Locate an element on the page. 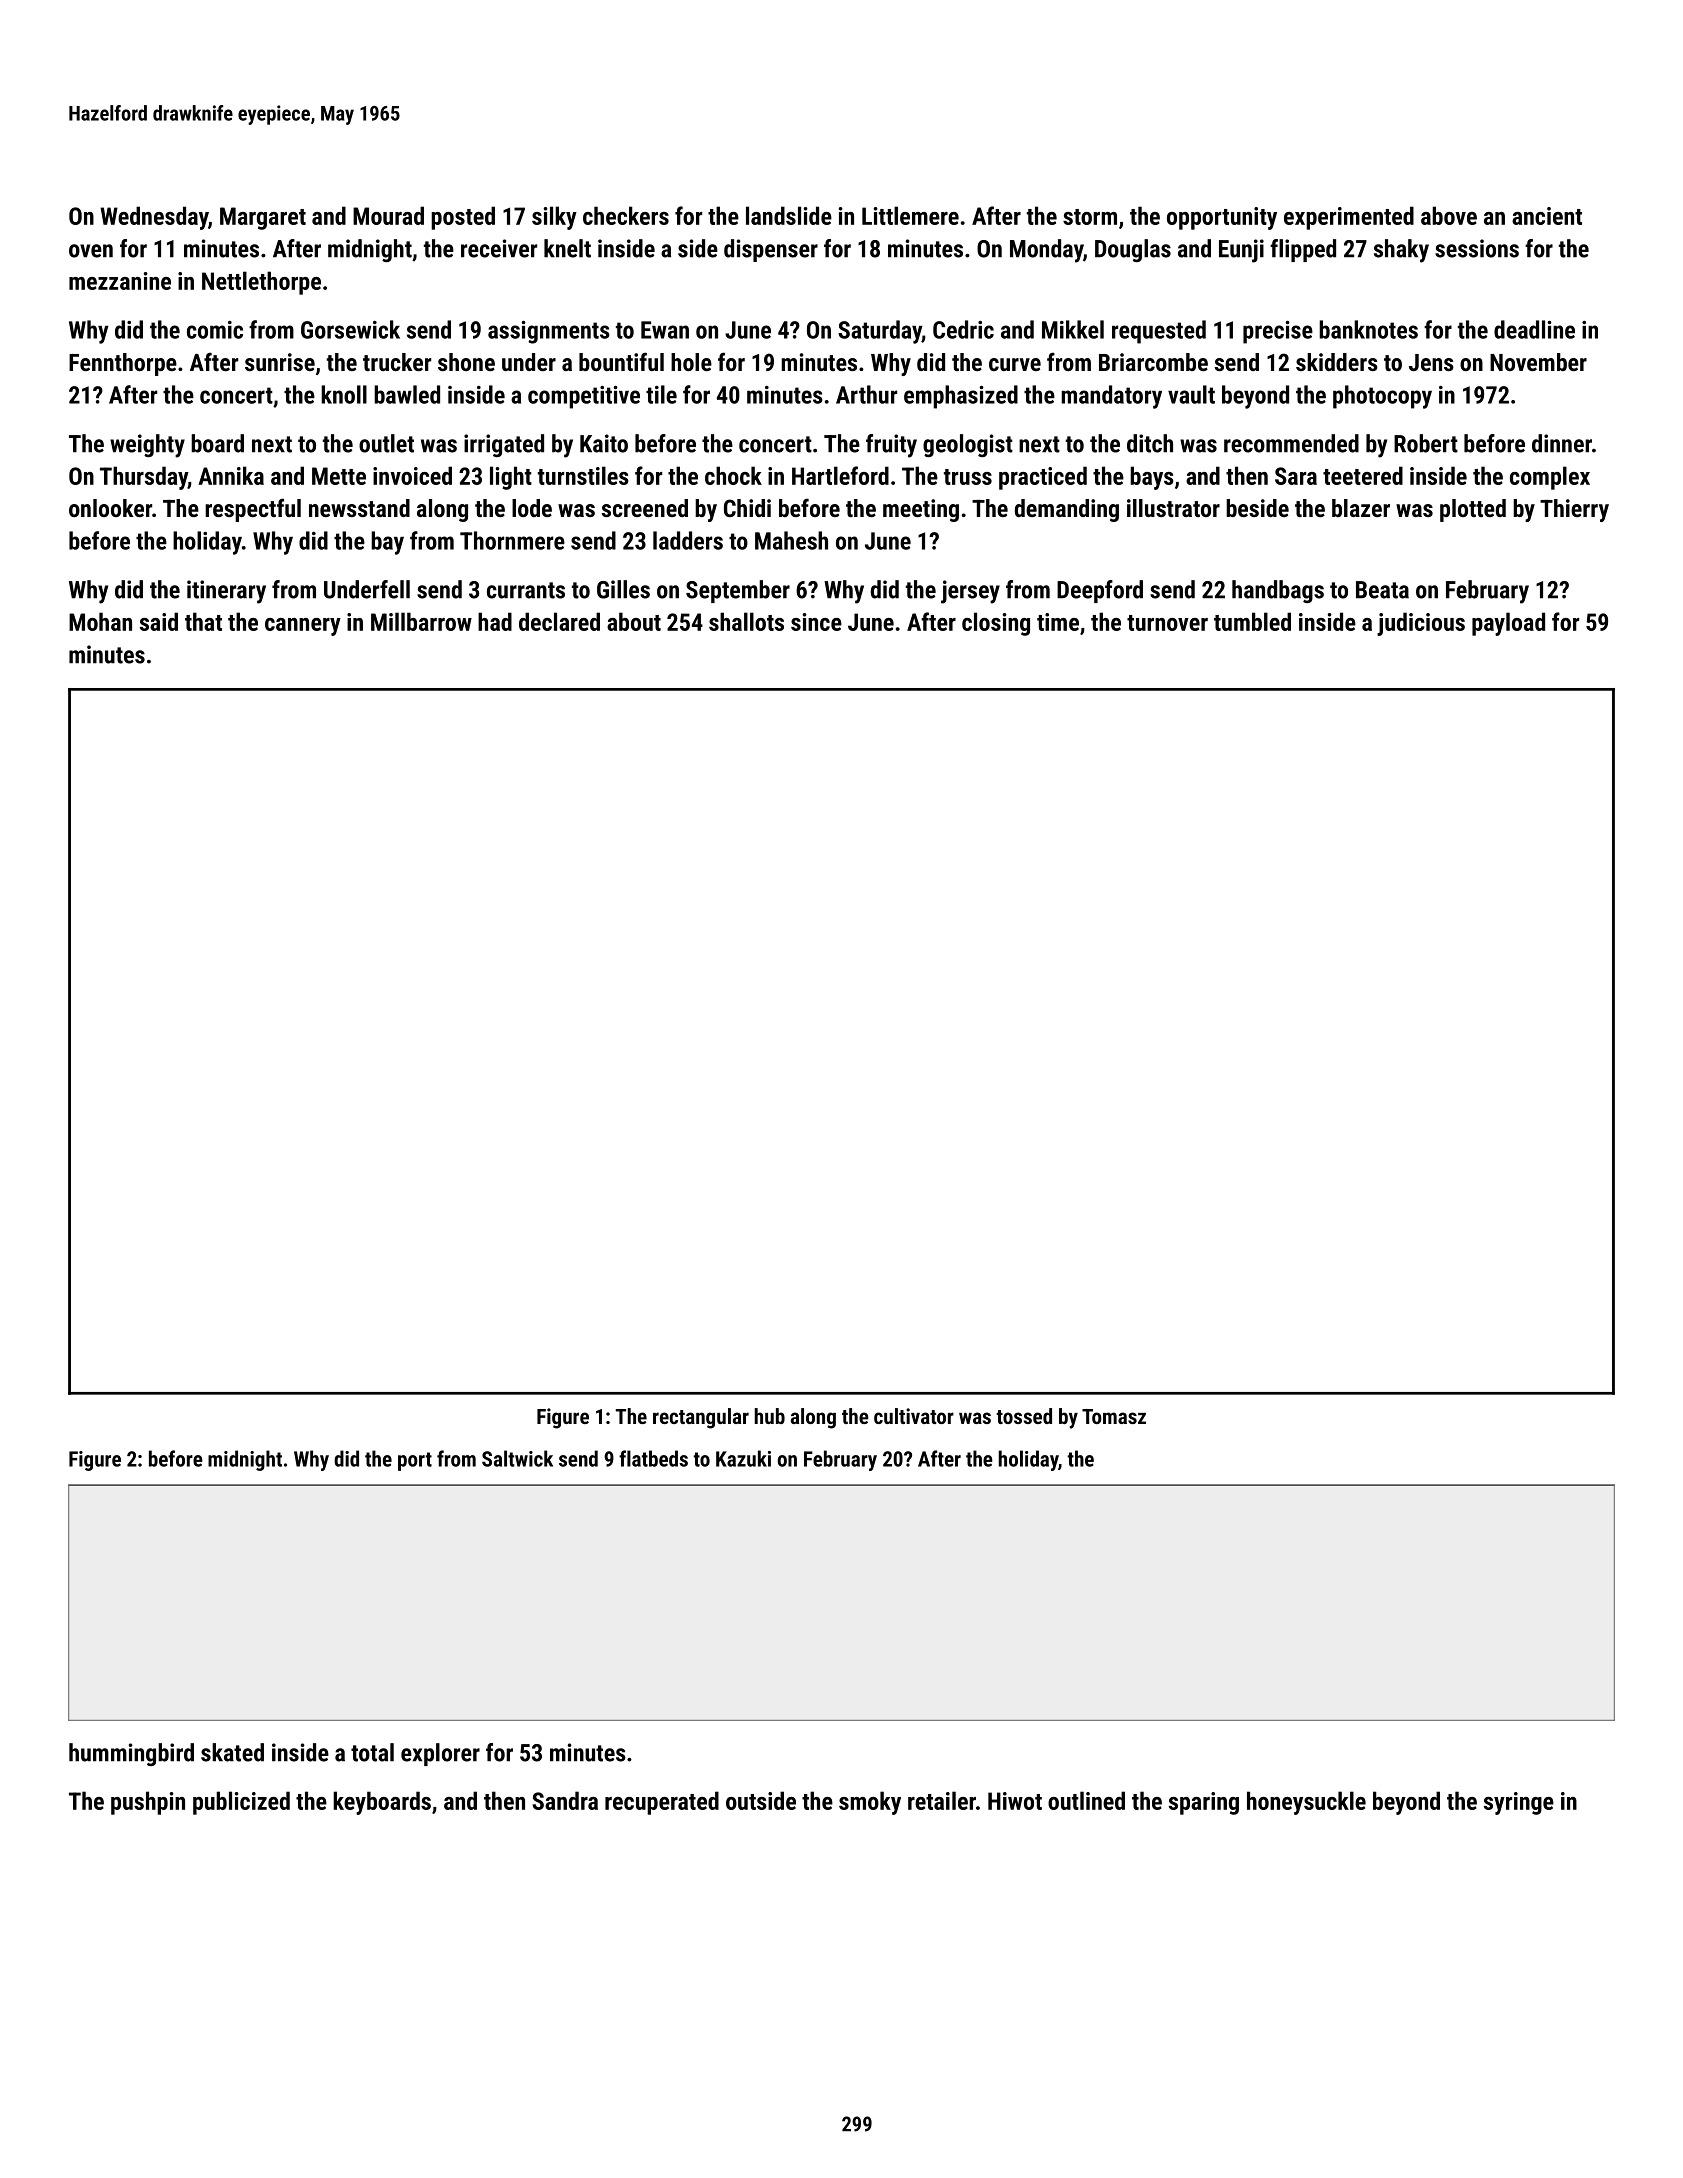 The width and height of the page is (1683, 2178). closing is located at coordinates (996, 624).
